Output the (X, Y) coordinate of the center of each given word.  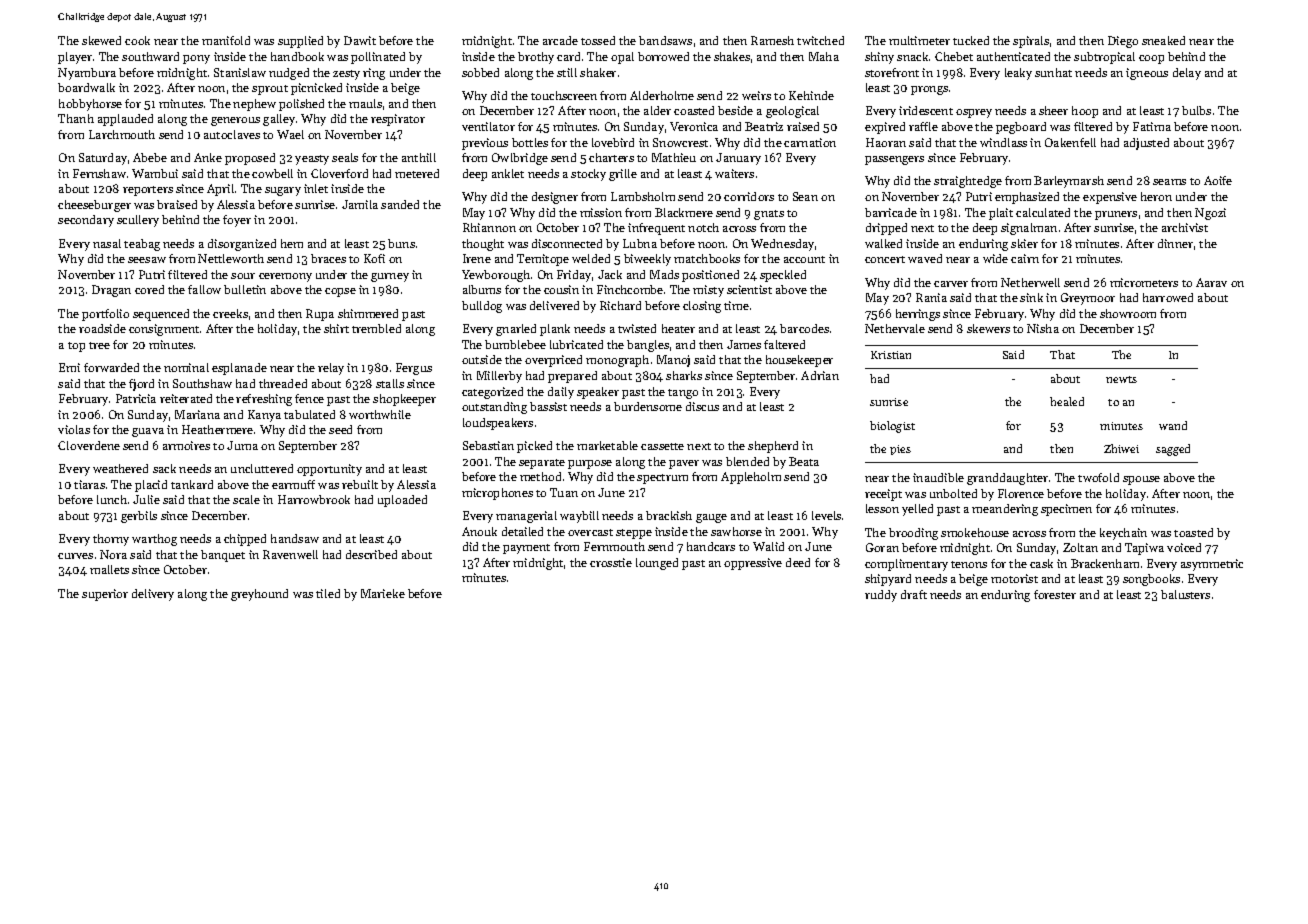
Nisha (1043, 328)
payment (526, 549)
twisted (637, 328)
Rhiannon (489, 227)
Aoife (1218, 180)
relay (331, 369)
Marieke (383, 593)
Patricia (136, 398)
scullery (138, 221)
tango (683, 394)
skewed (101, 40)
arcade (560, 40)
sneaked (1163, 40)
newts (1121, 379)
